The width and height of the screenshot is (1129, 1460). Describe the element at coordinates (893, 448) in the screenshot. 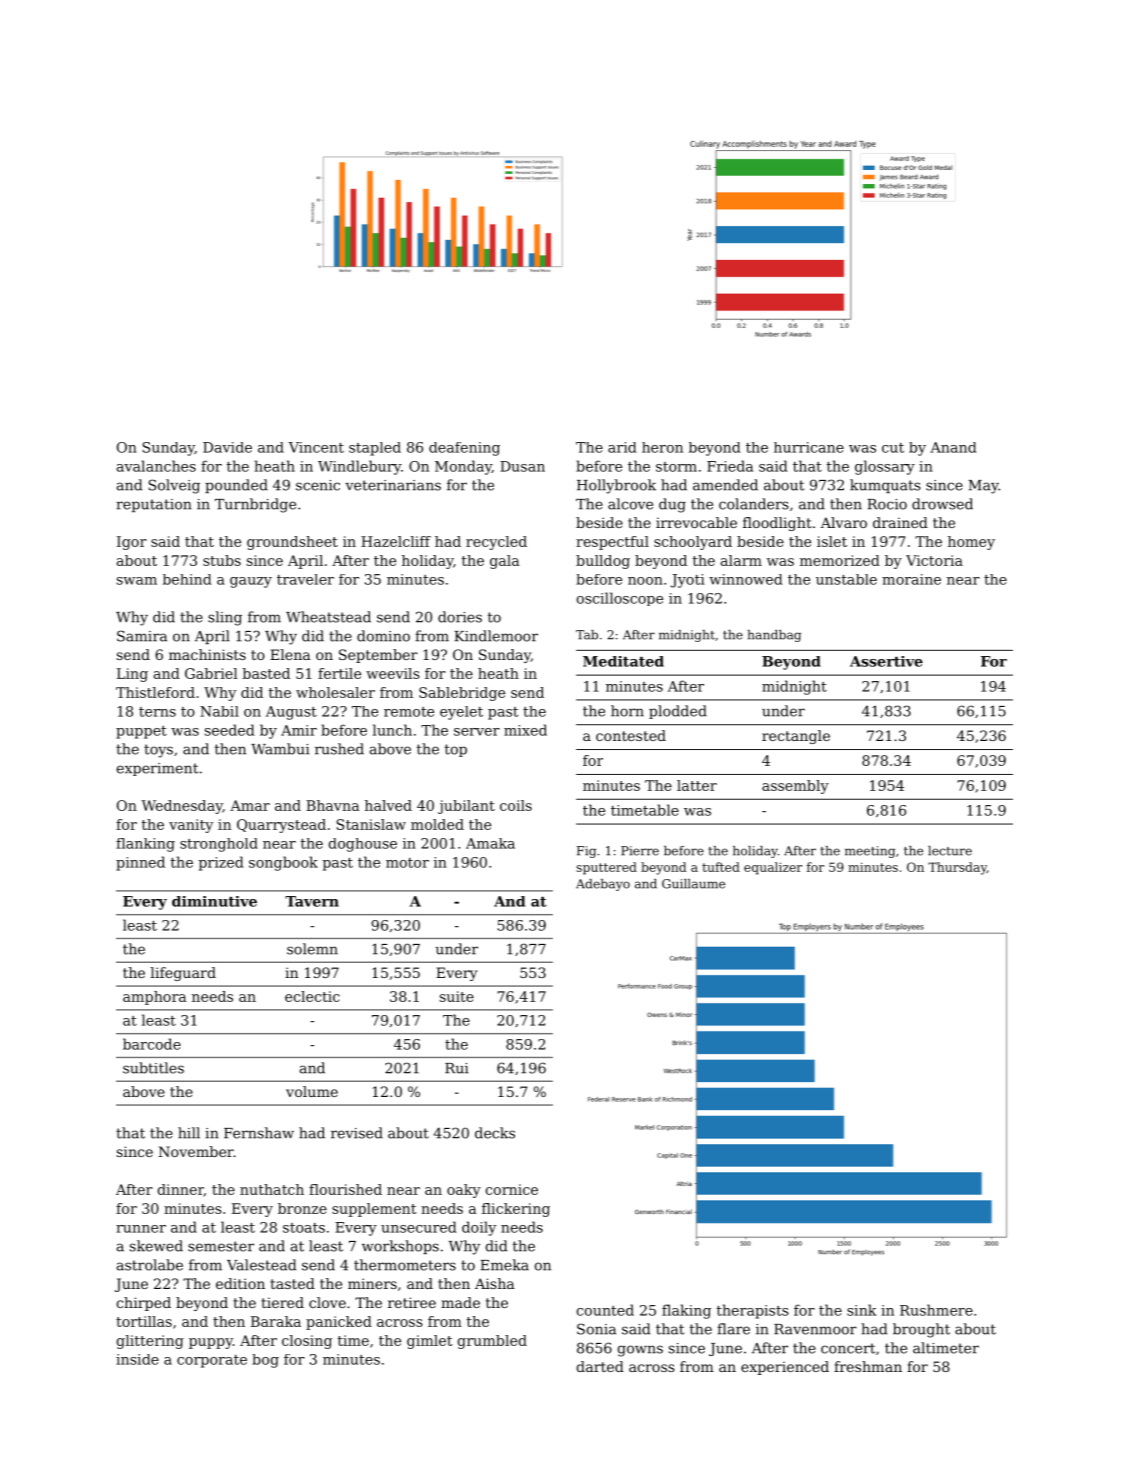

I see `cut` at that location.
